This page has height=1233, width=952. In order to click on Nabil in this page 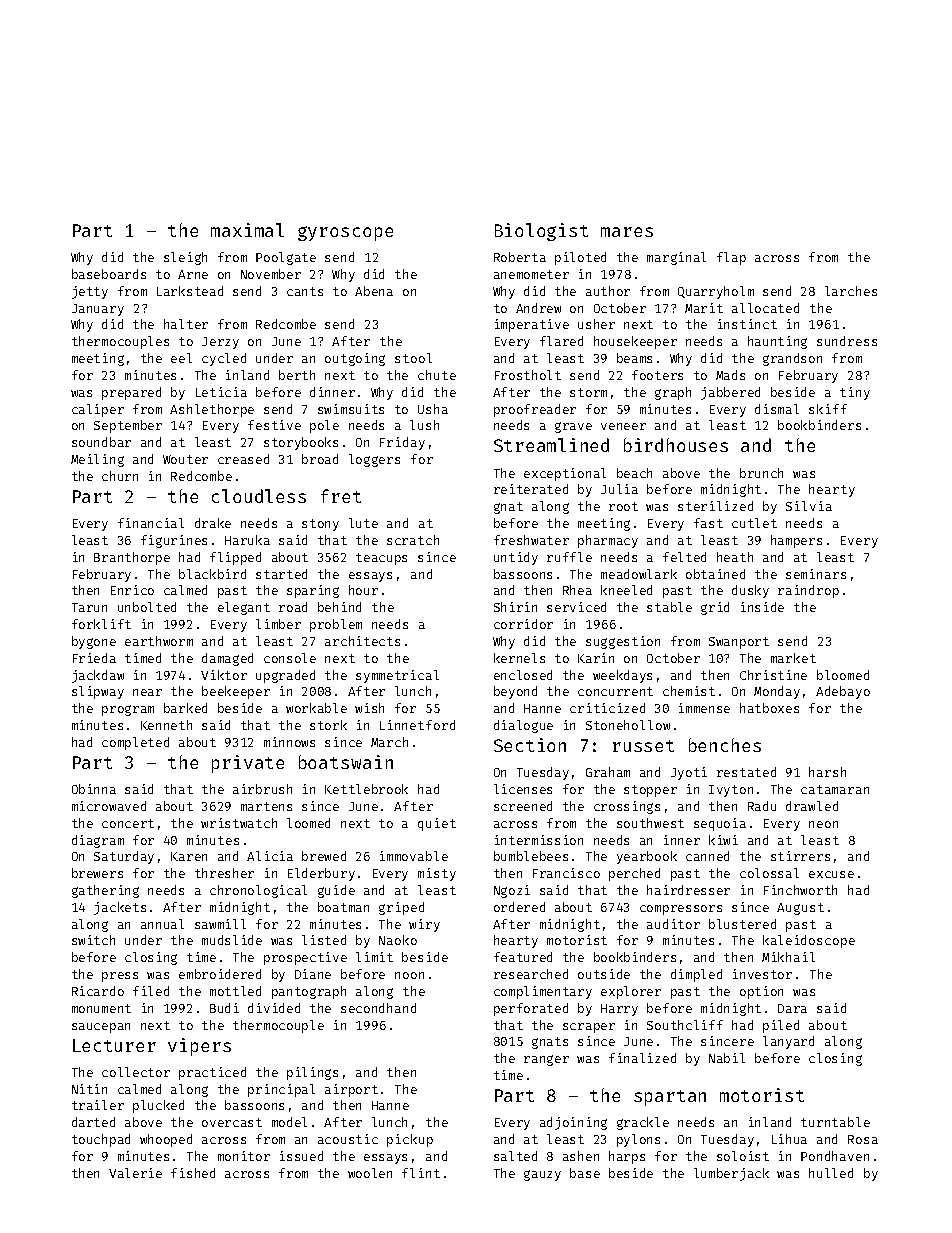, I will do `click(727, 1058)`.
